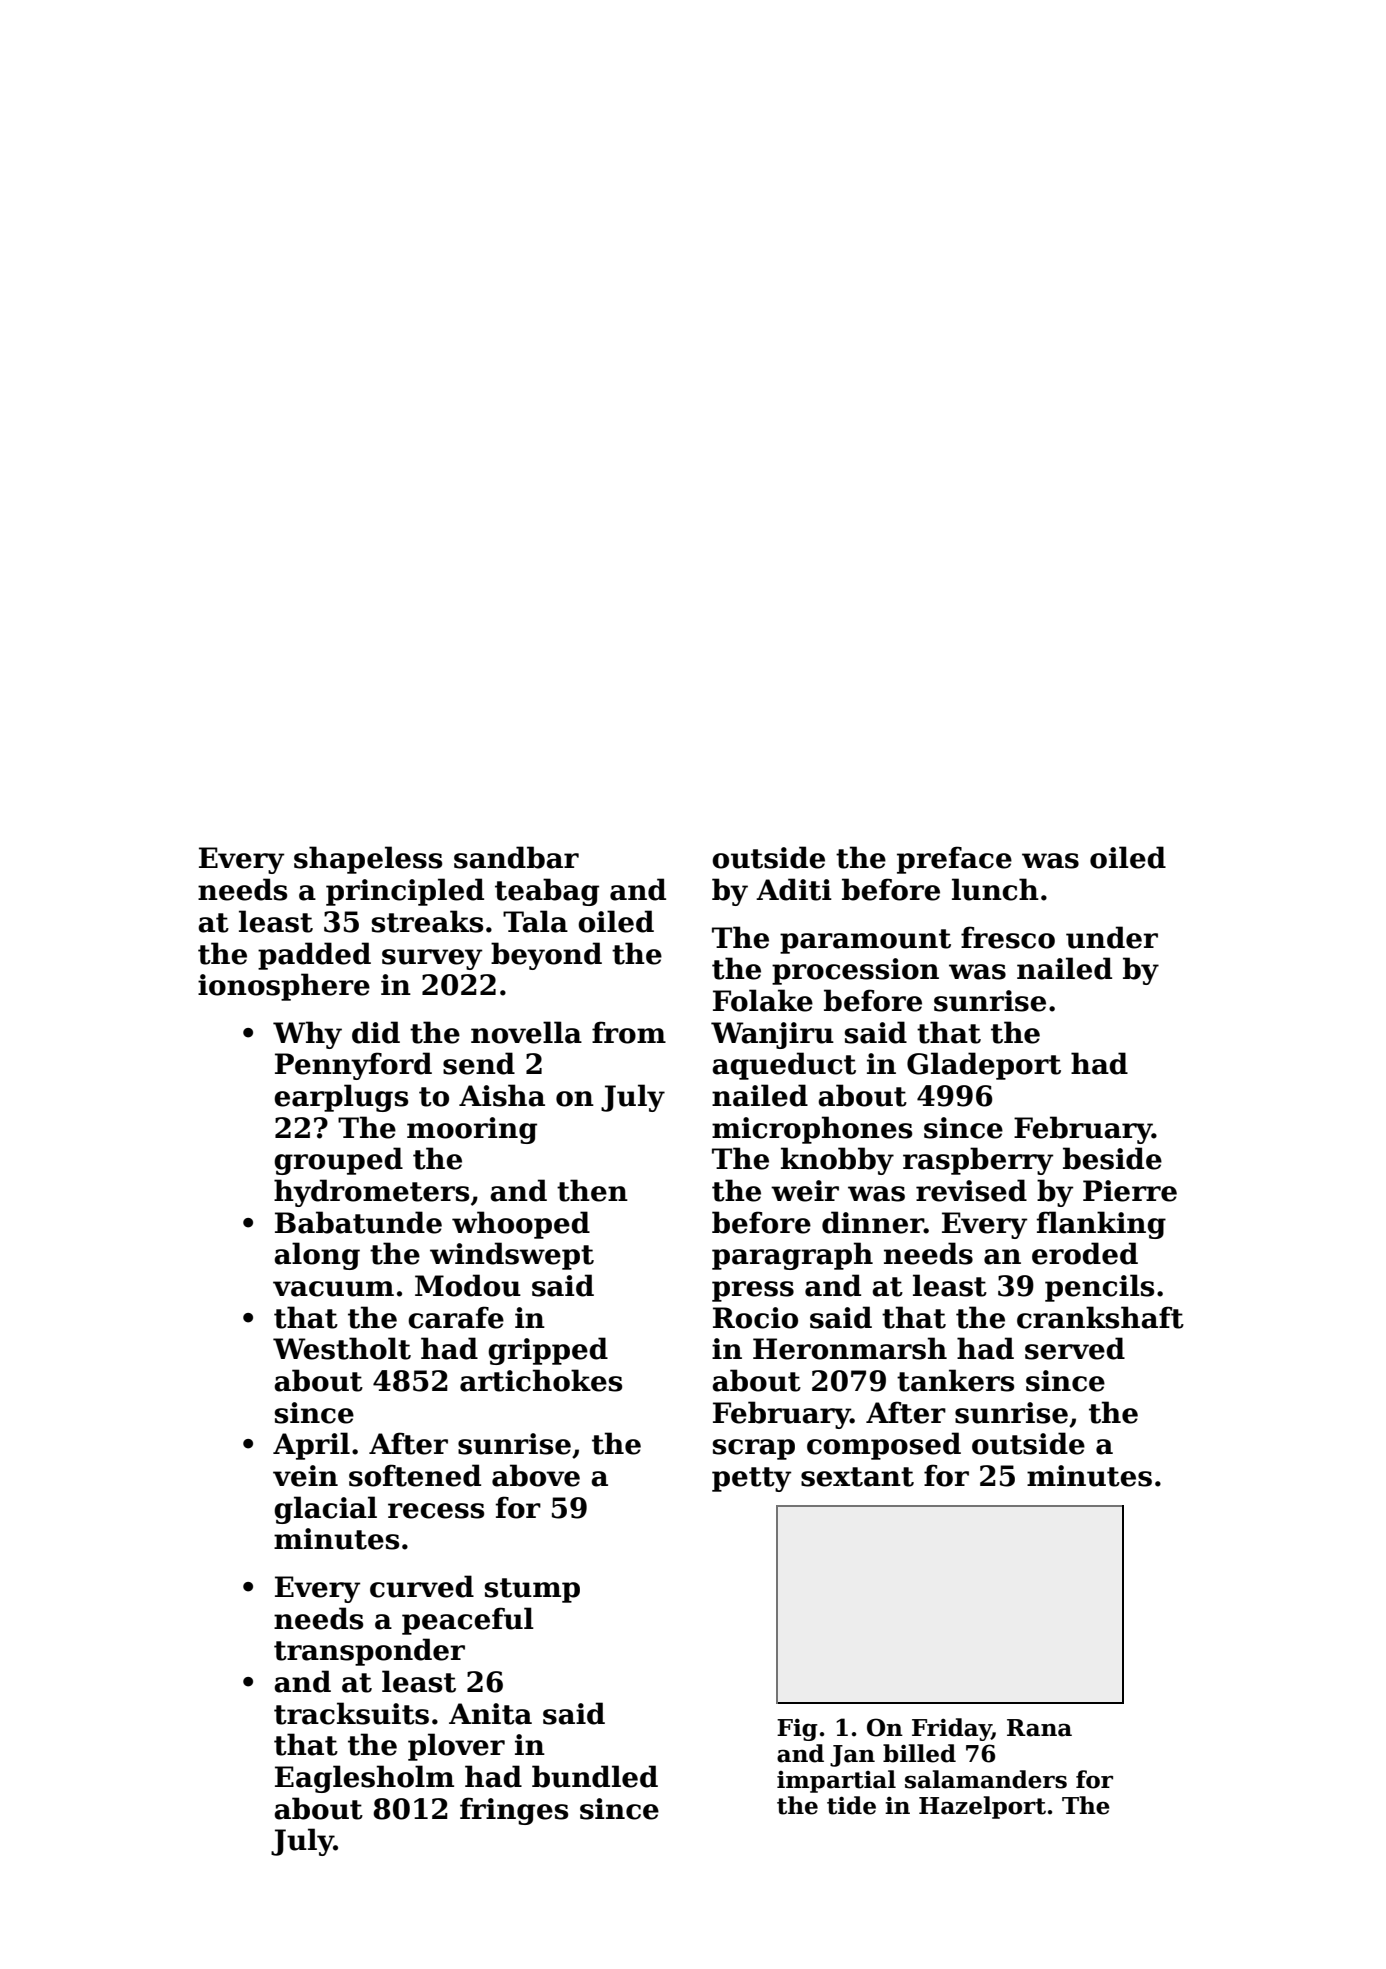  Describe the element at coordinates (532, 1590) in the page. I see `stump` at that location.
